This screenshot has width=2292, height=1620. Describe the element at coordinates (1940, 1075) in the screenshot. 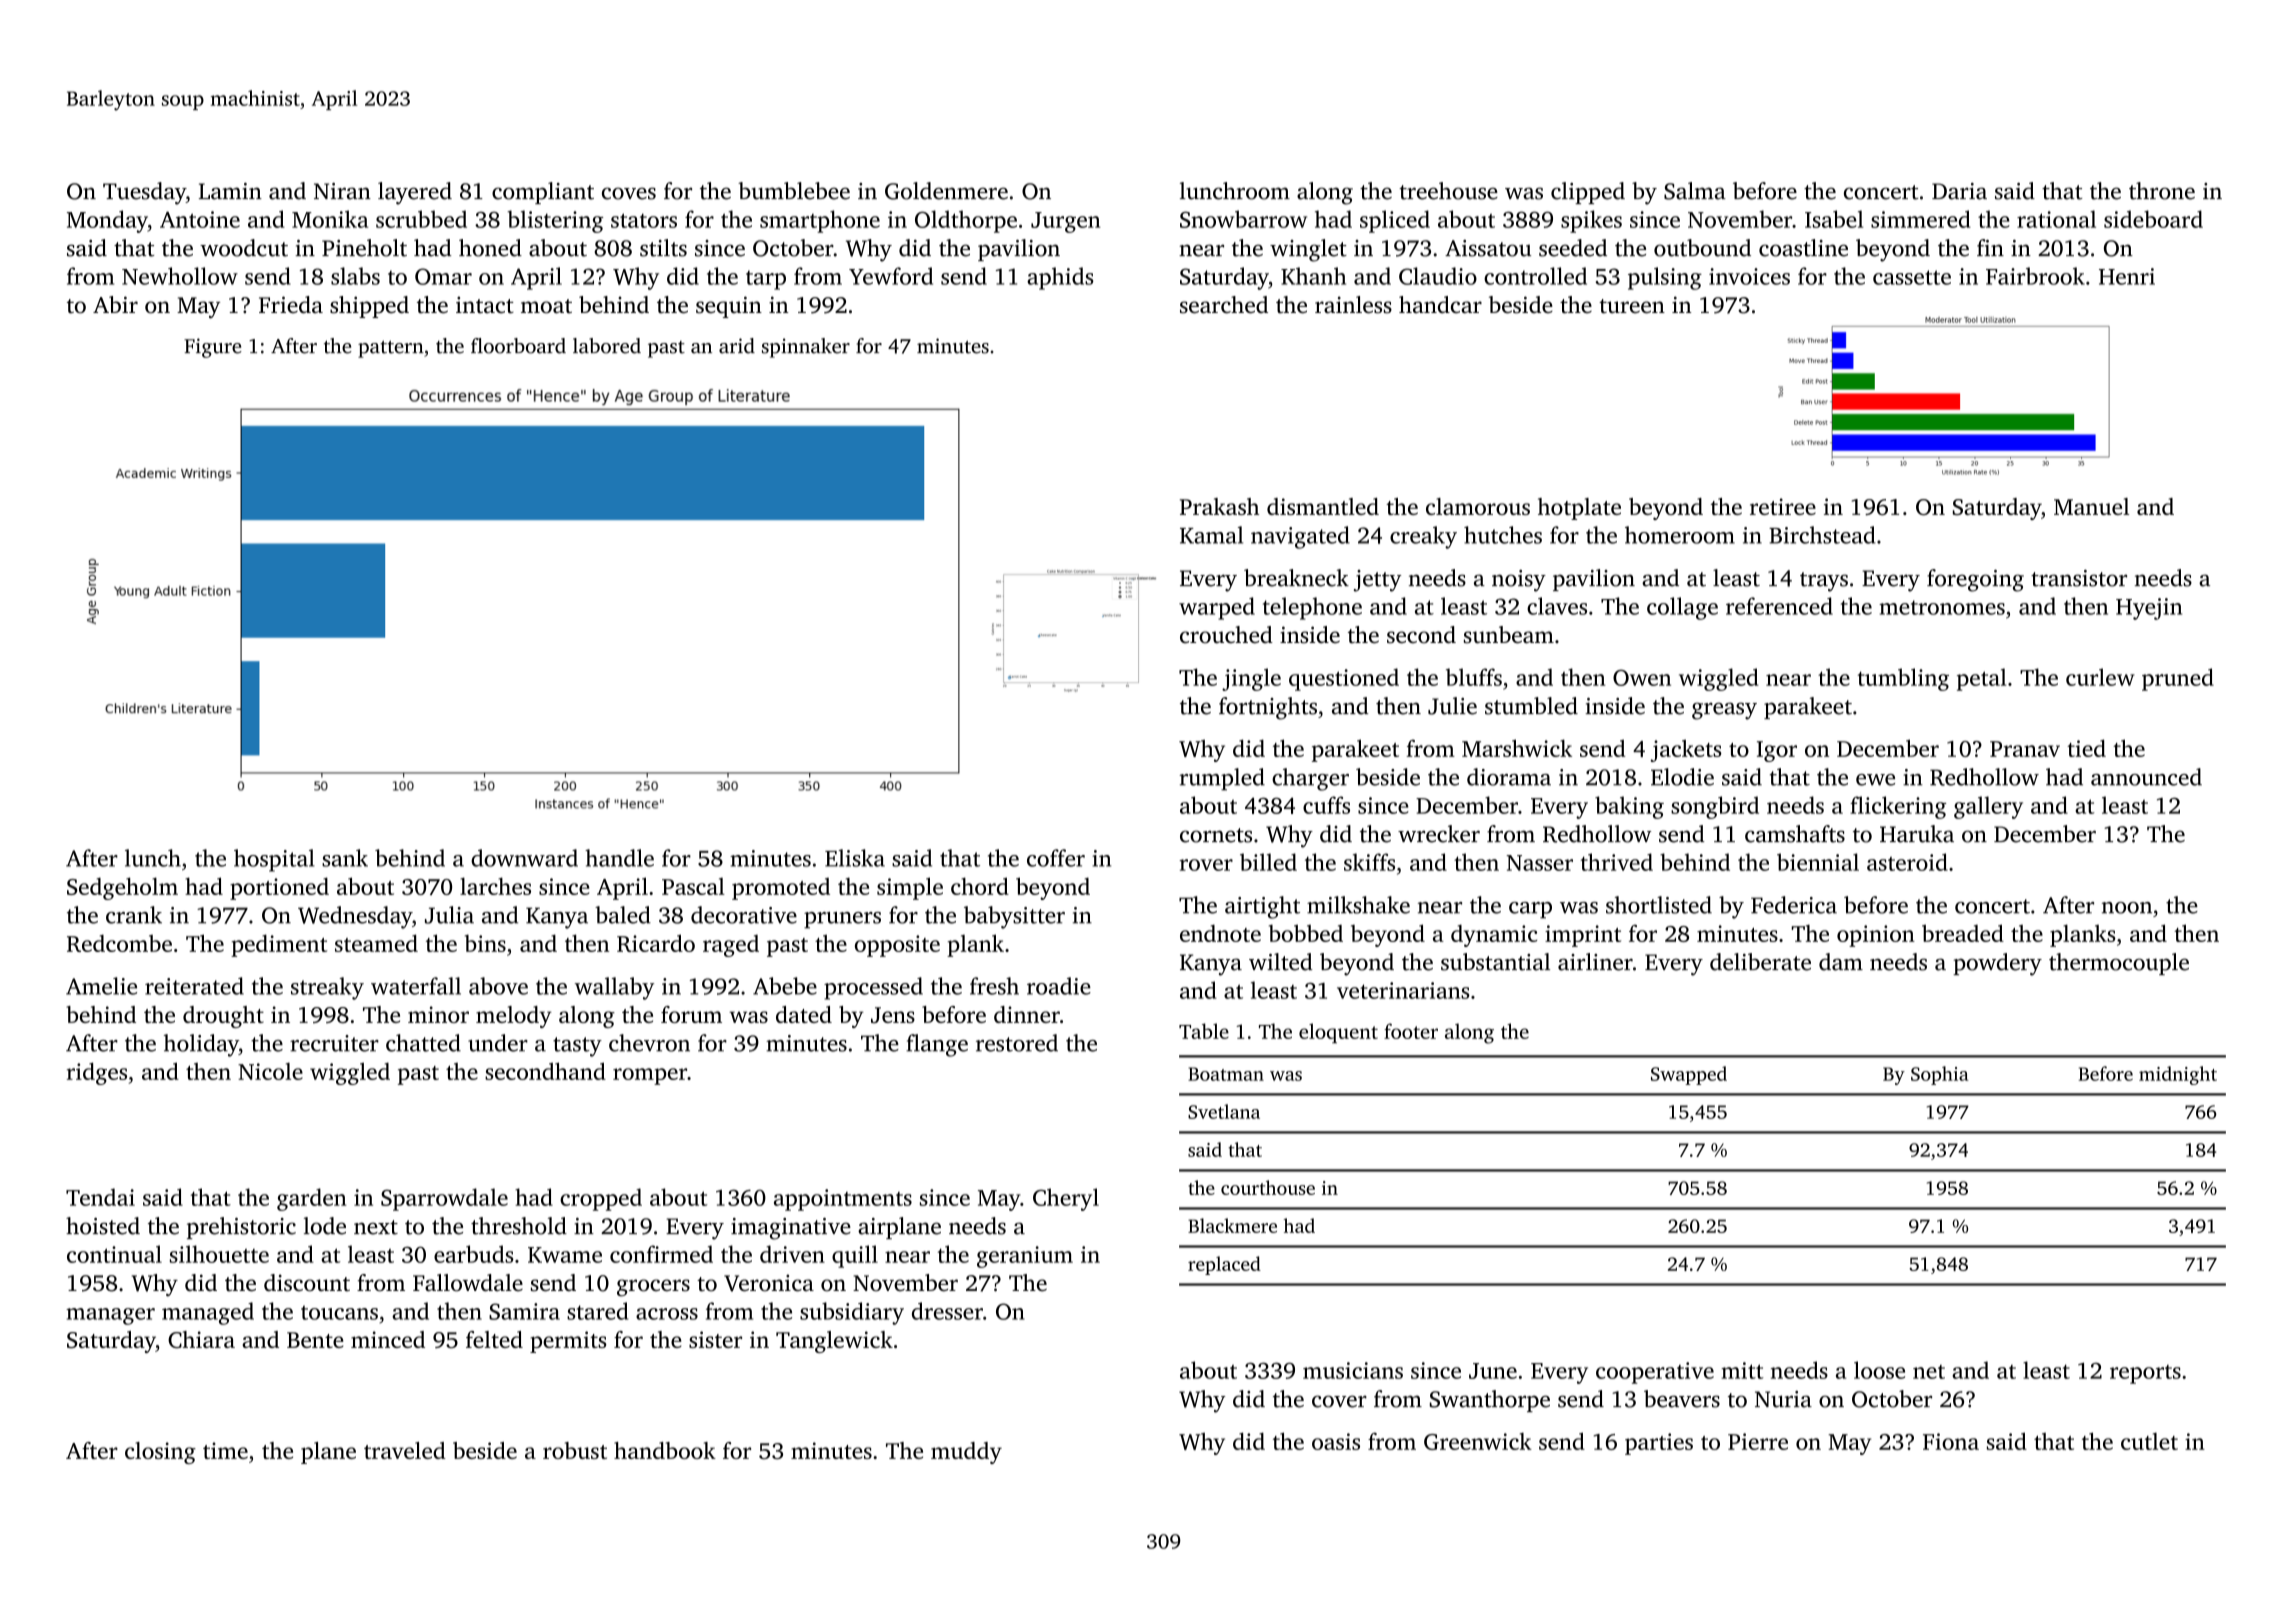

I see `Sophia` at that location.
